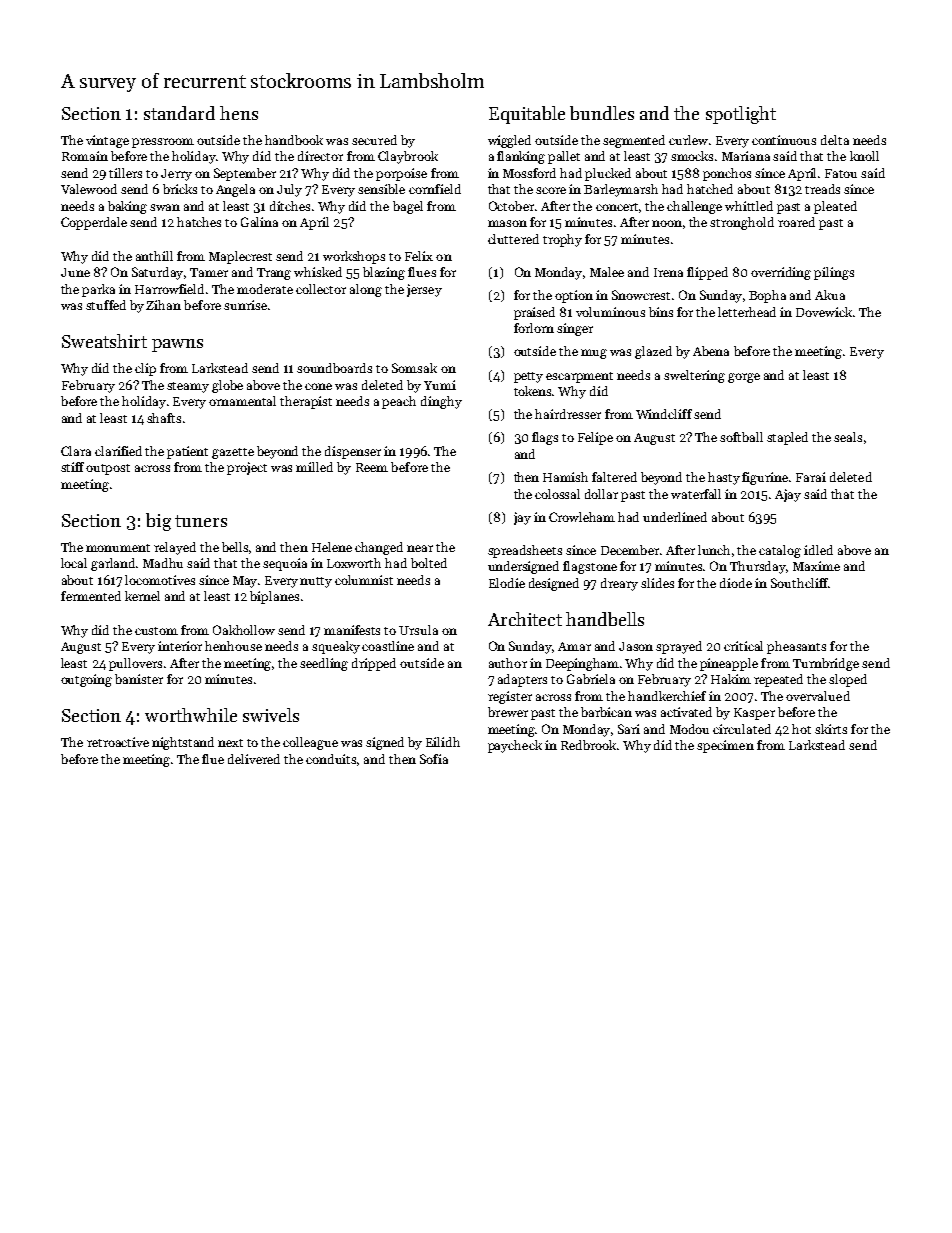 The height and width of the image is (1233, 952). Describe the element at coordinates (741, 115) in the image. I see `spotlight` at that location.
